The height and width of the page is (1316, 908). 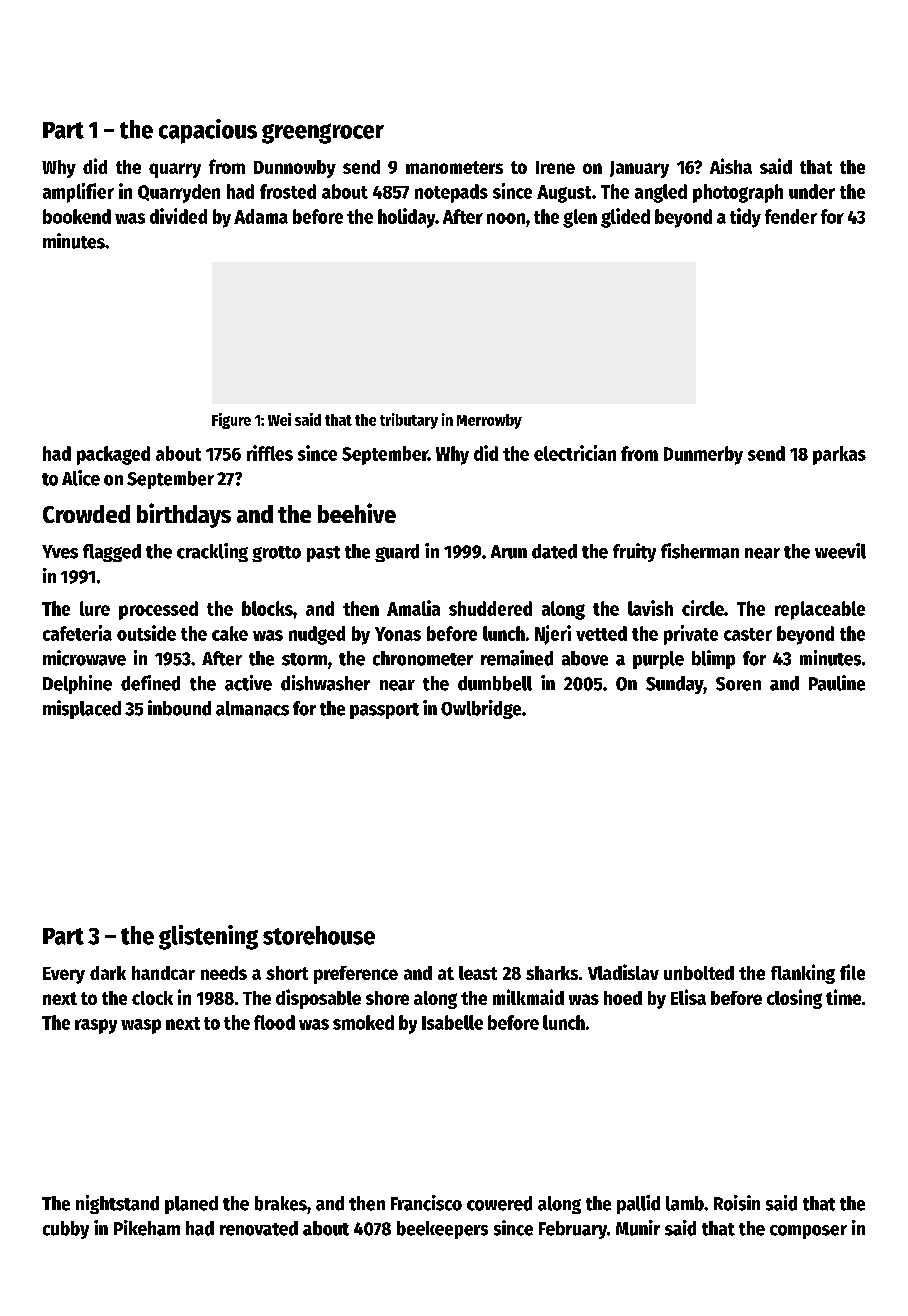 What do you see at coordinates (66, 1230) in the page?
I see `cubby` at bounding box center [66, 1230].
